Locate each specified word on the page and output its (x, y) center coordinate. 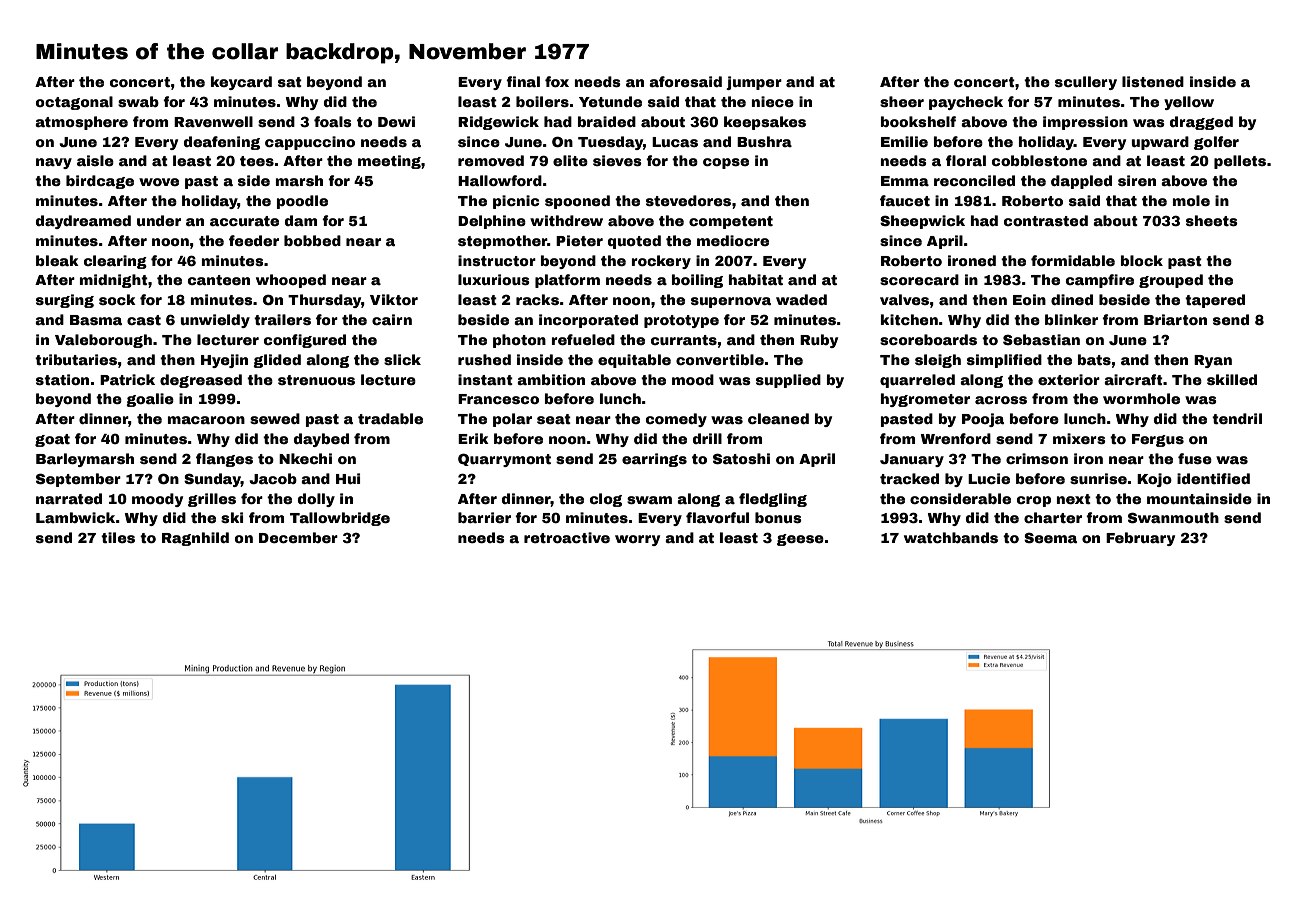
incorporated (588, 321)
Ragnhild (195, 539)
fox (557, 81)
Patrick (127, 379)
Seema (1050, 537)
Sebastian (1041, 339)
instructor (497, 260)
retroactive (567, 537)
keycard (241, 83)
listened (1153, 81)
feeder (254, 240)
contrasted (1046, 220)
